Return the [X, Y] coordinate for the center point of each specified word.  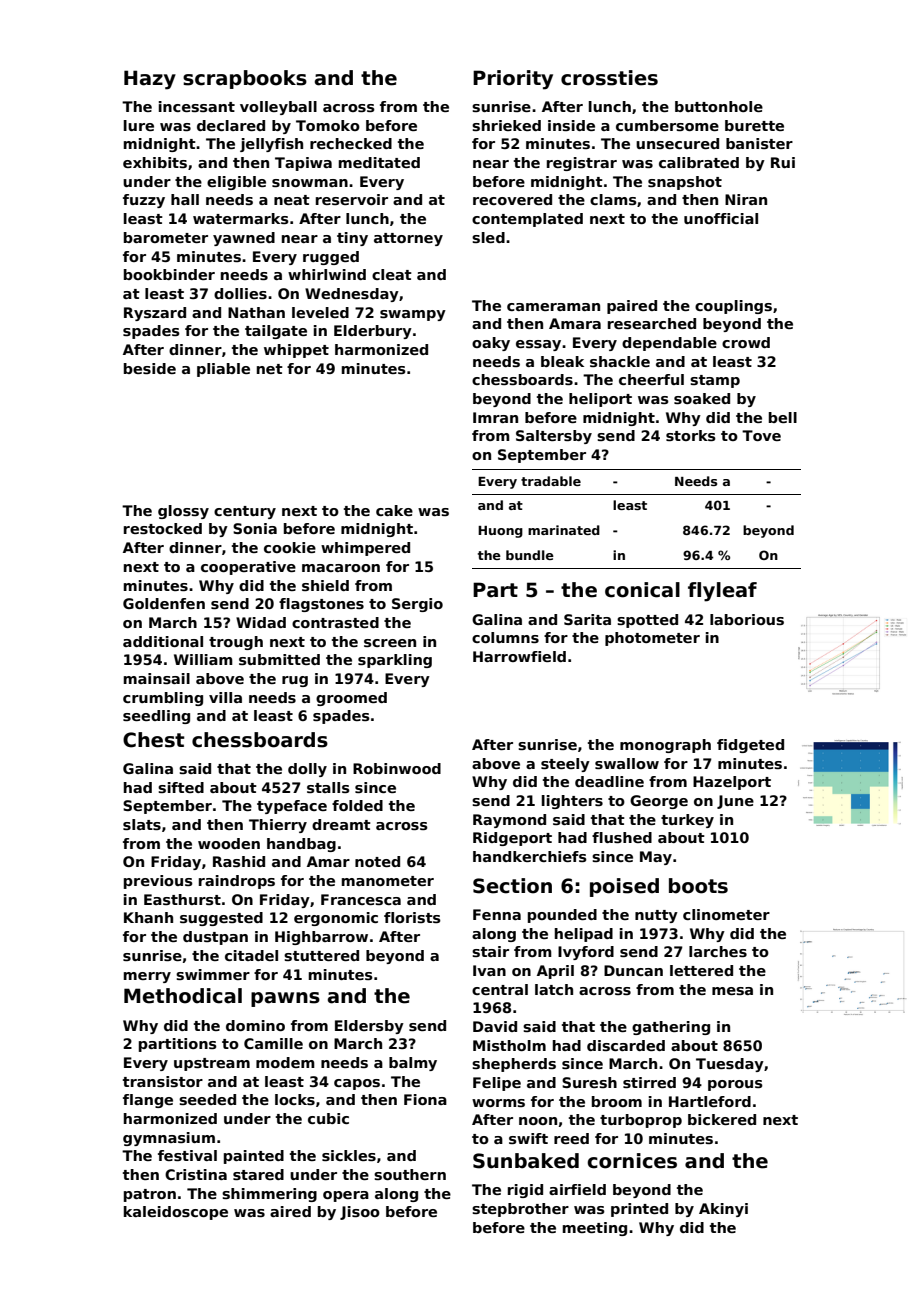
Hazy [150, 80]
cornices [632, 1161]
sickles [349, 1155]
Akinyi [723, 1210]
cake [394, 510]
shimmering [269, 1195]
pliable [223, 370]
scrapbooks [245, 79]
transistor [163, 1081]
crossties [609, 78]
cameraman [553, 307]
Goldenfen [164, 603]
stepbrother [520, 1210]
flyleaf [722, 592]
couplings [733, 307]
